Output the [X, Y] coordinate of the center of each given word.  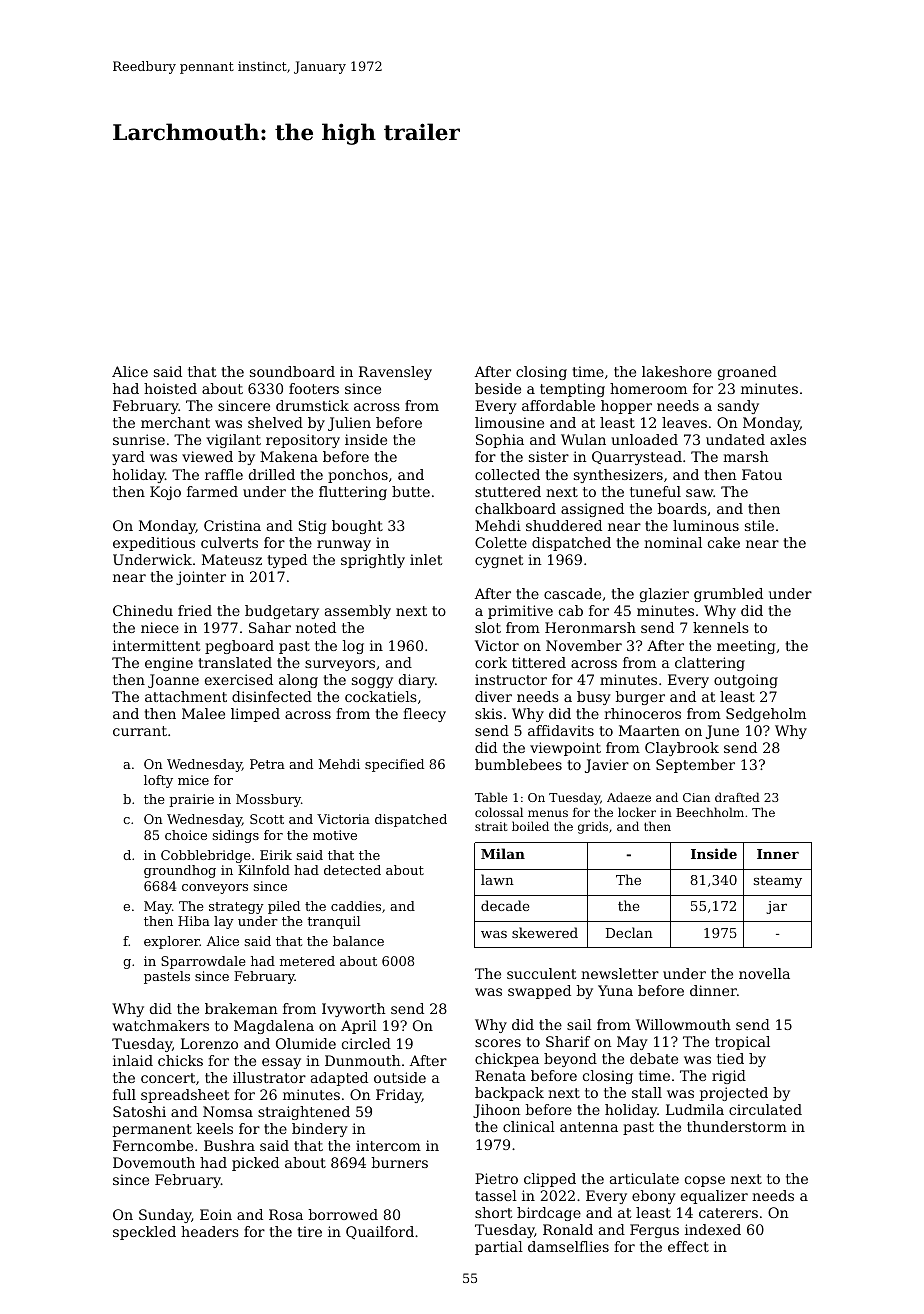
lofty [158, 781]
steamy [778, 882]
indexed [713, 1229]
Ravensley [395, 373]
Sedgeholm [766, 715]
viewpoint [565, 749]
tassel [496, 1195]
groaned [747, 373]
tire [309, 1231]
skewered [545, 932]
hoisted [170, 388]
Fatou [762, 474]
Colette [501, 542]
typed [287, 561]
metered [307, 961]
